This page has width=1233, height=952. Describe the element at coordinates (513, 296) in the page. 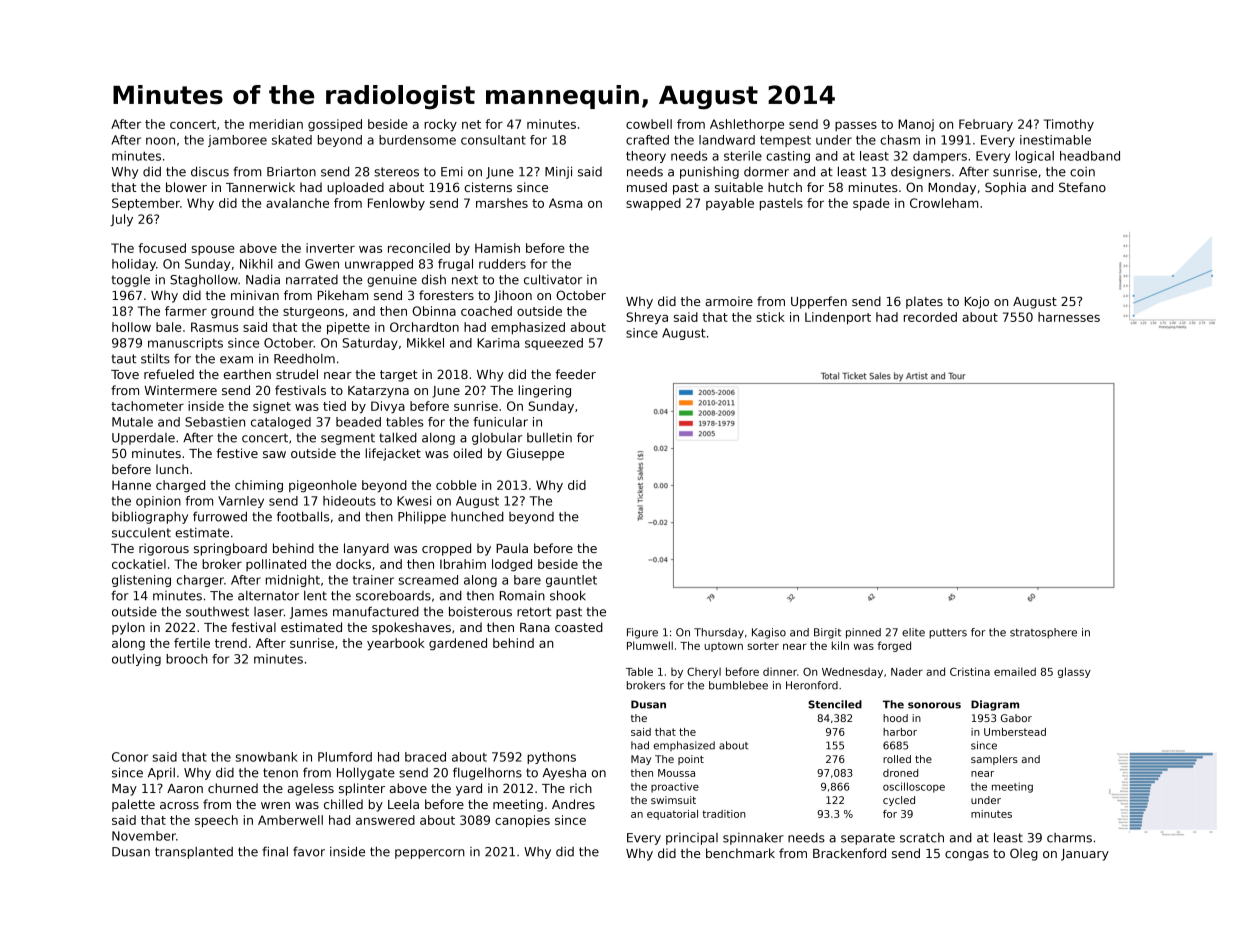

I see `Jihoon` at that location.
